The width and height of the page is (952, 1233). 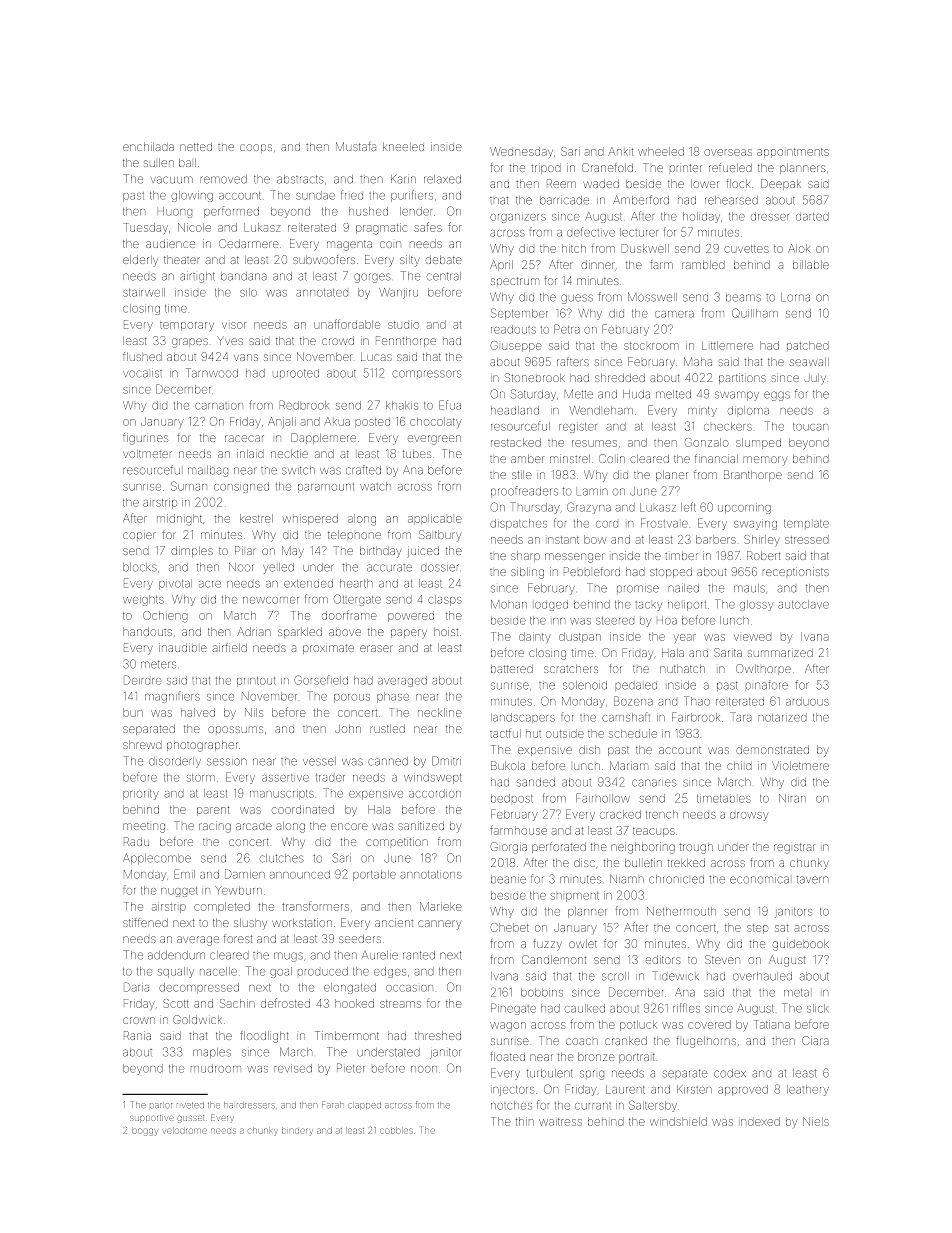 What do you see at coordinates (527, 573) in the page?
I see `sibling` at bounding box center [527, 573].
